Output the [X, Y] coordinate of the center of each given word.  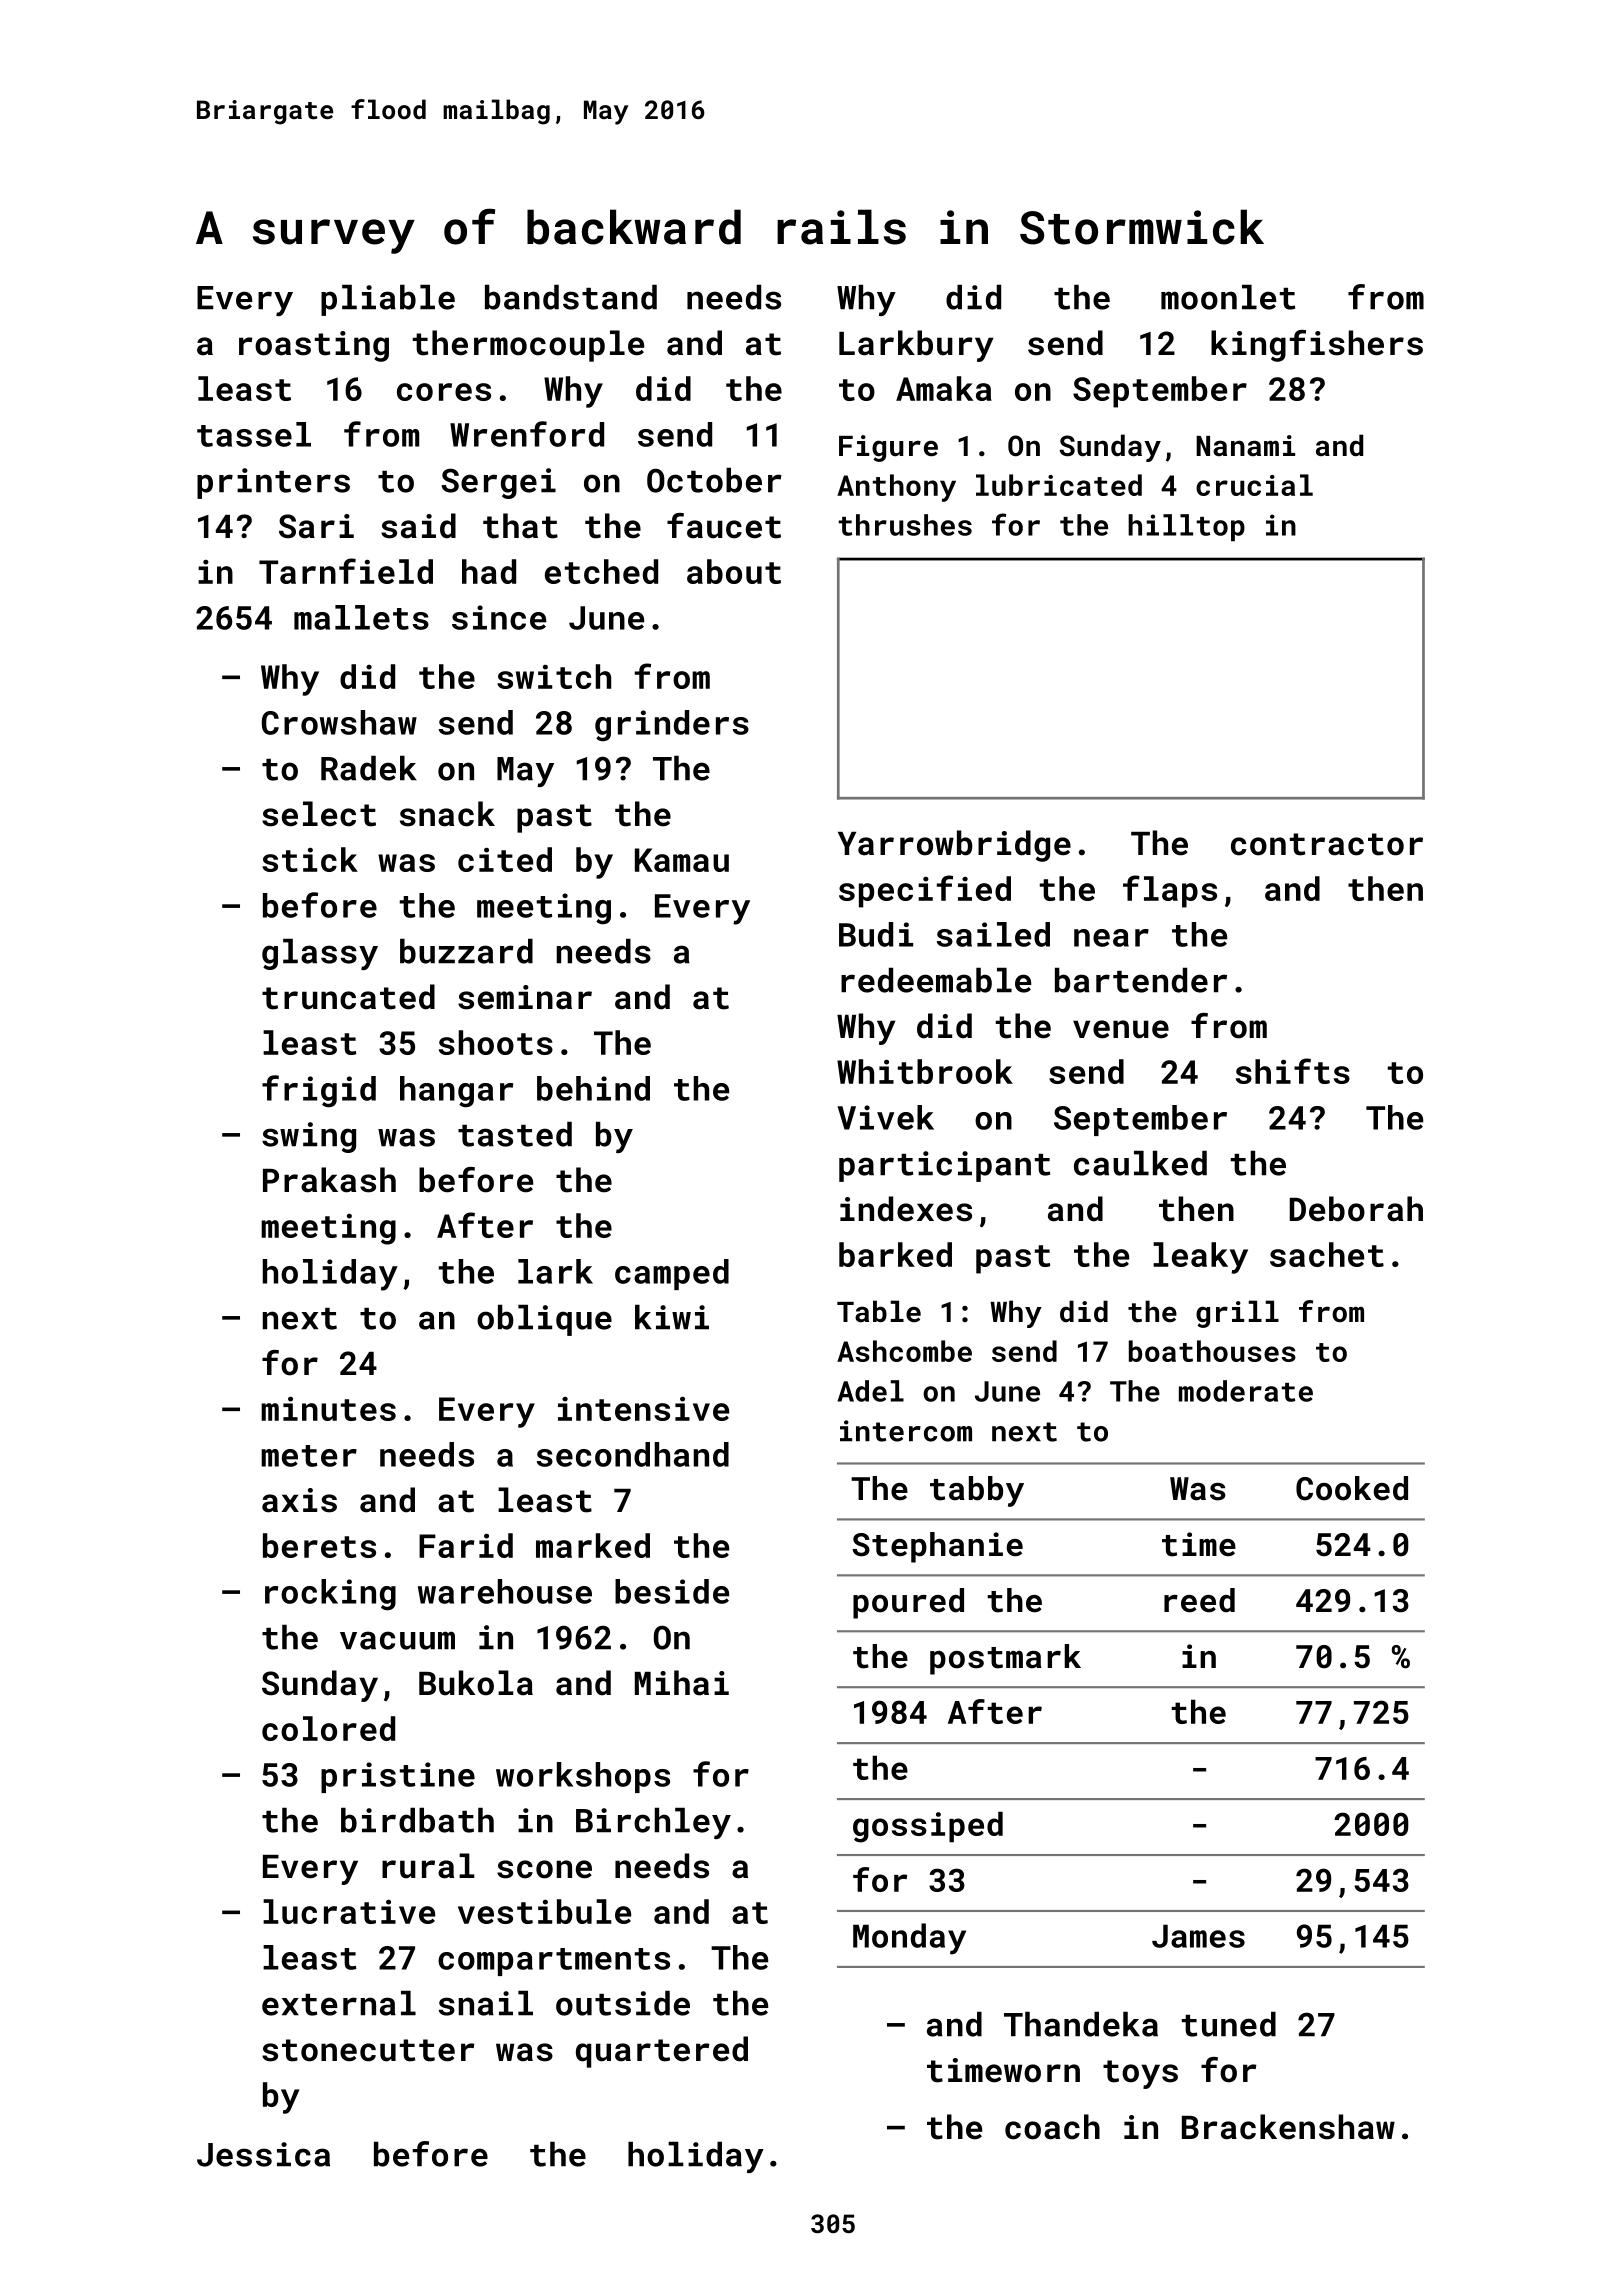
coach [1052, 2127]
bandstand [571, 297]
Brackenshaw [1288, 2127]
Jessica [263, 2154]
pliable [388, 300]
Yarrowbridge [954, 846]
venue [1121, 1029]
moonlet [1228, 297]
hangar [456, 1092]
